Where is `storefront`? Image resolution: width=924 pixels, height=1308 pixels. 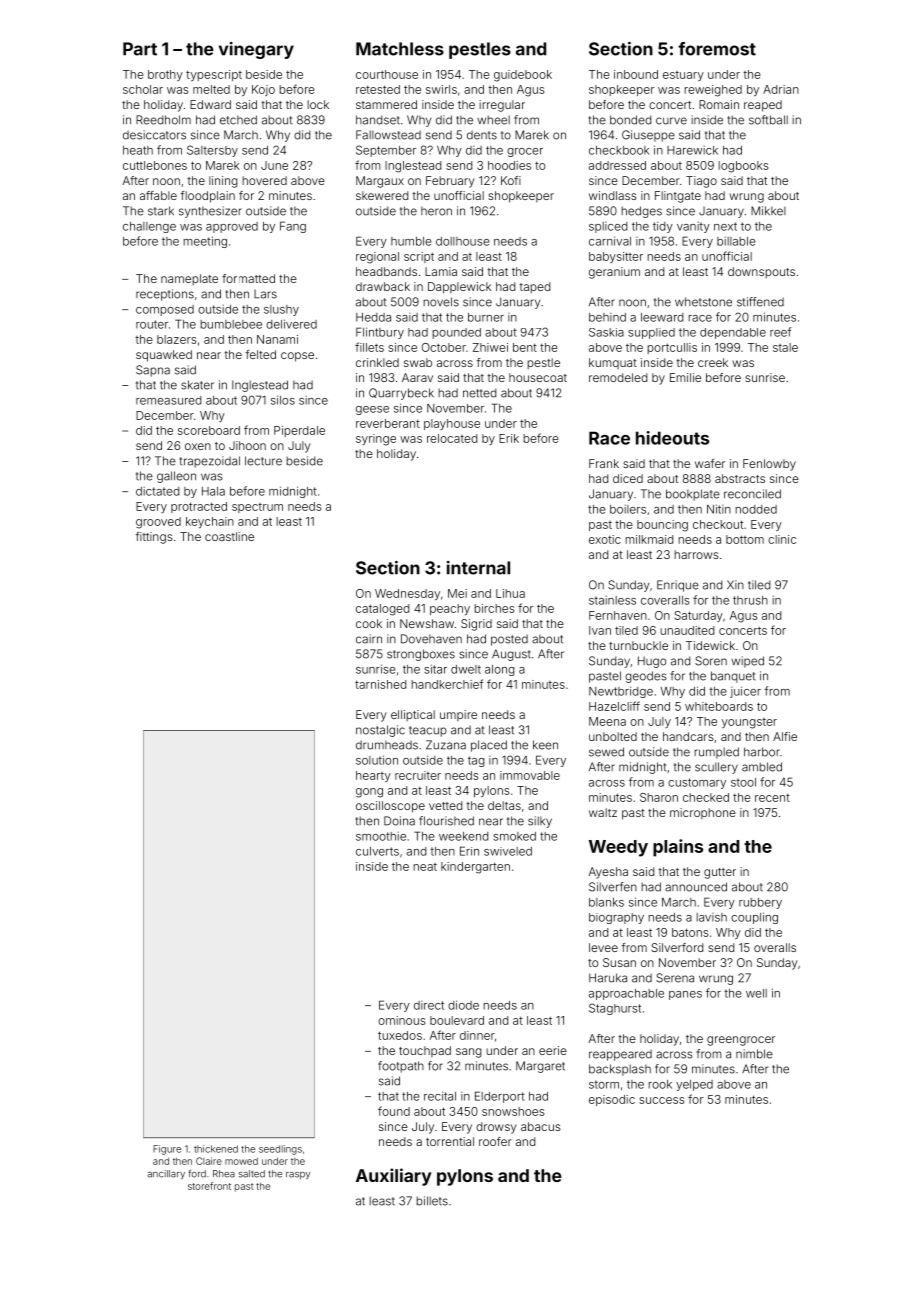 storefront is located at coordinates (209, 1186).
